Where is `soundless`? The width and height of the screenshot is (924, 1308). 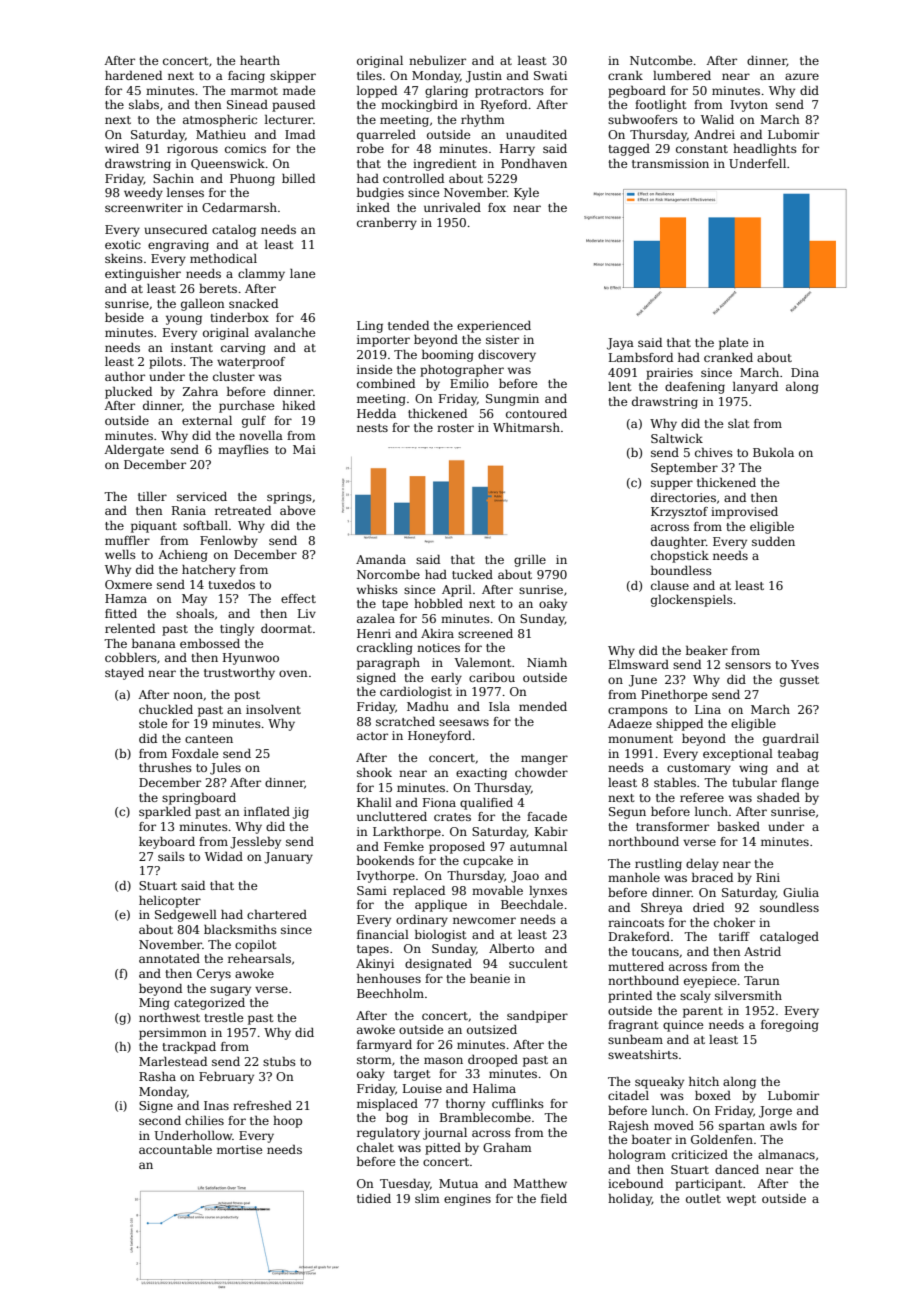
soundless is located at coordinates (789, 907).
